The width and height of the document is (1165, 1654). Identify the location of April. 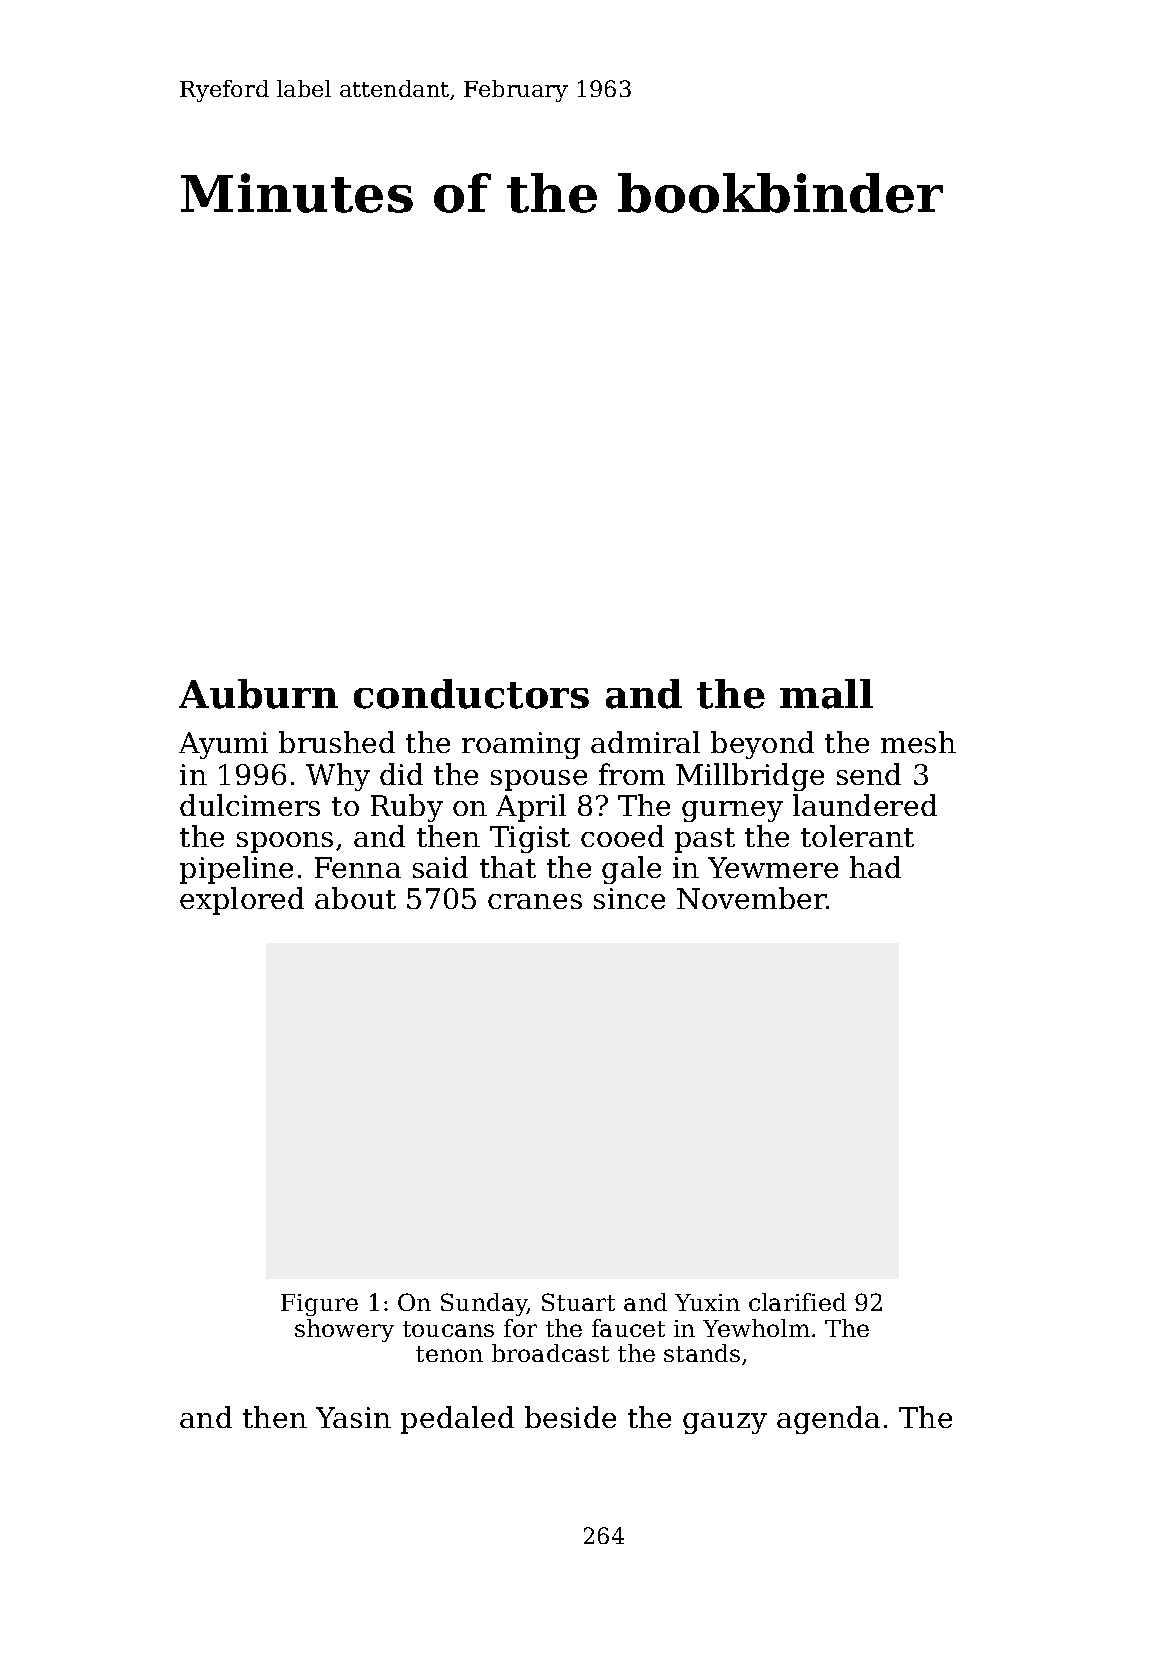
(531, 808).
